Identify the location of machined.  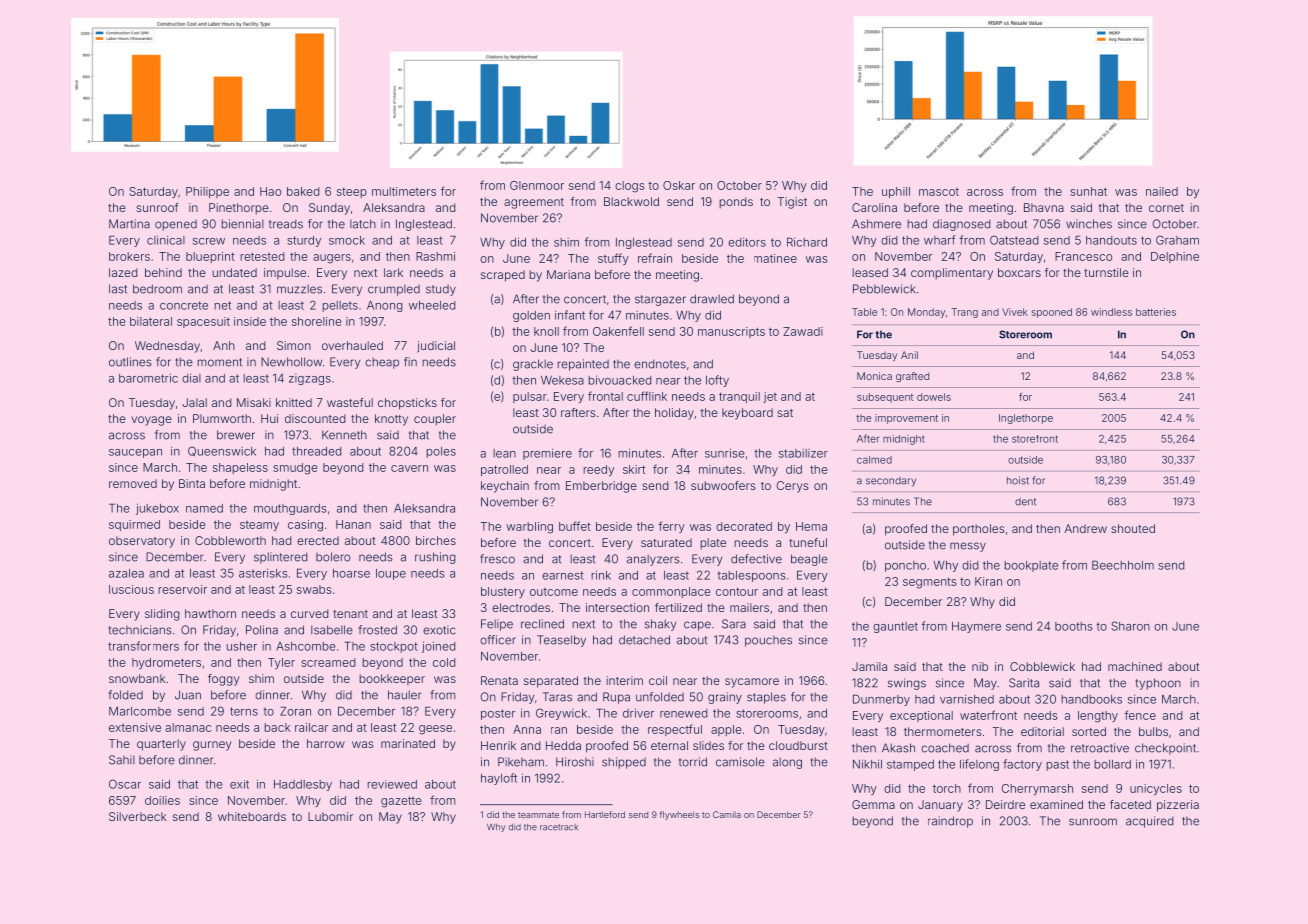
(1135, 666).
